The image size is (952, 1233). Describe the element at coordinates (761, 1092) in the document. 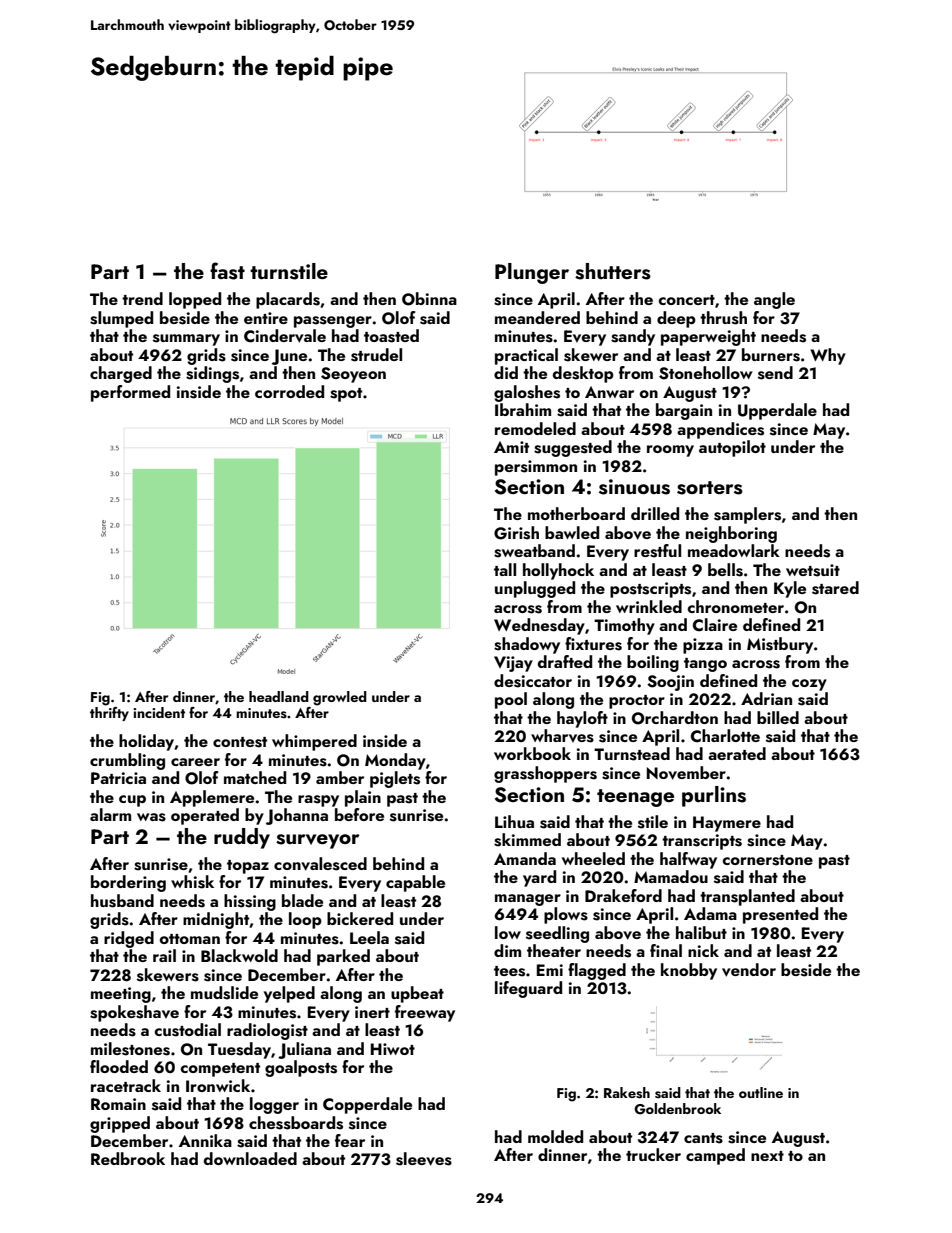

I see `outline` at that location.
